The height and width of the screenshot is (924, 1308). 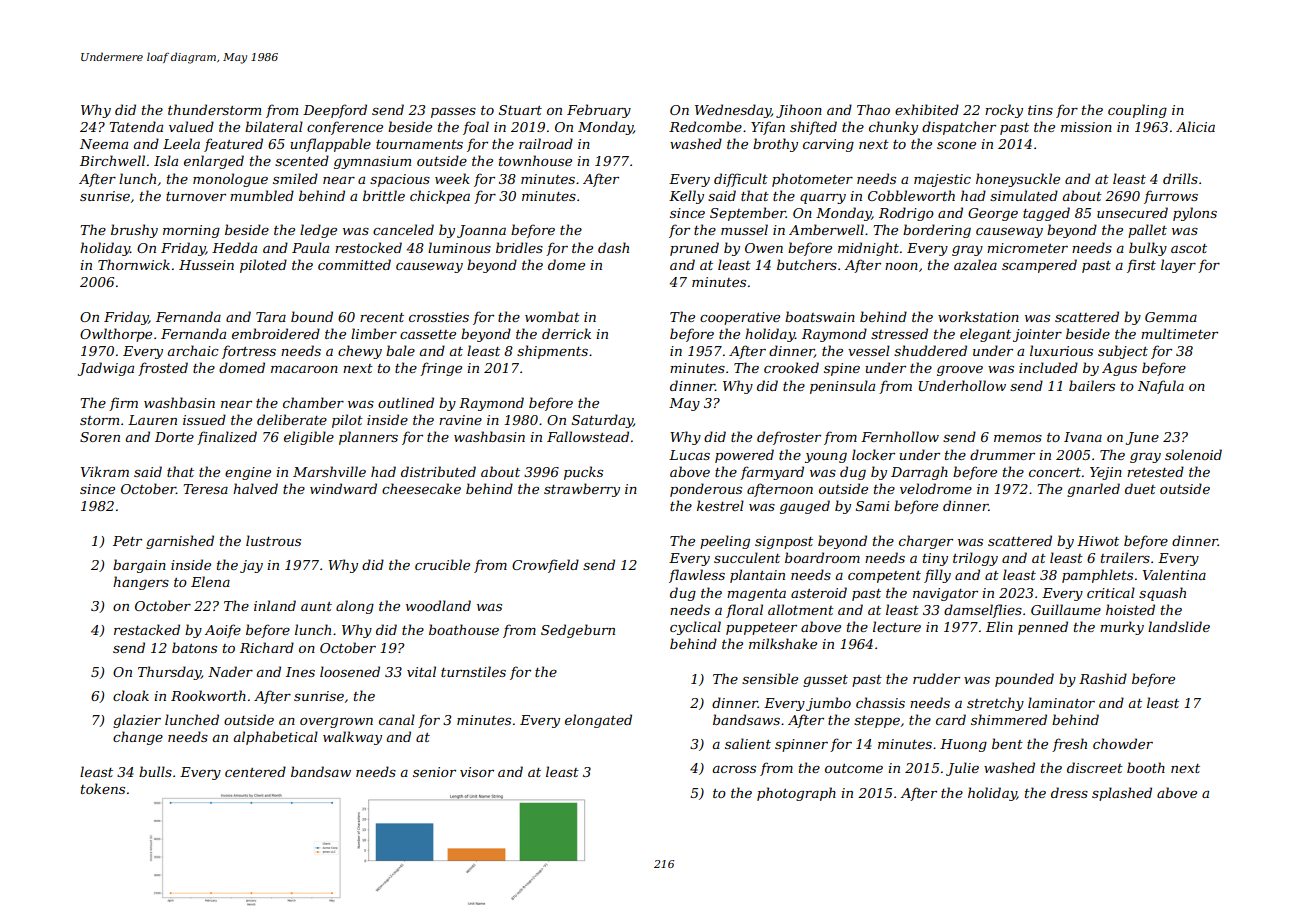 I want to click on Vikram, so click(x=105, y=471).
